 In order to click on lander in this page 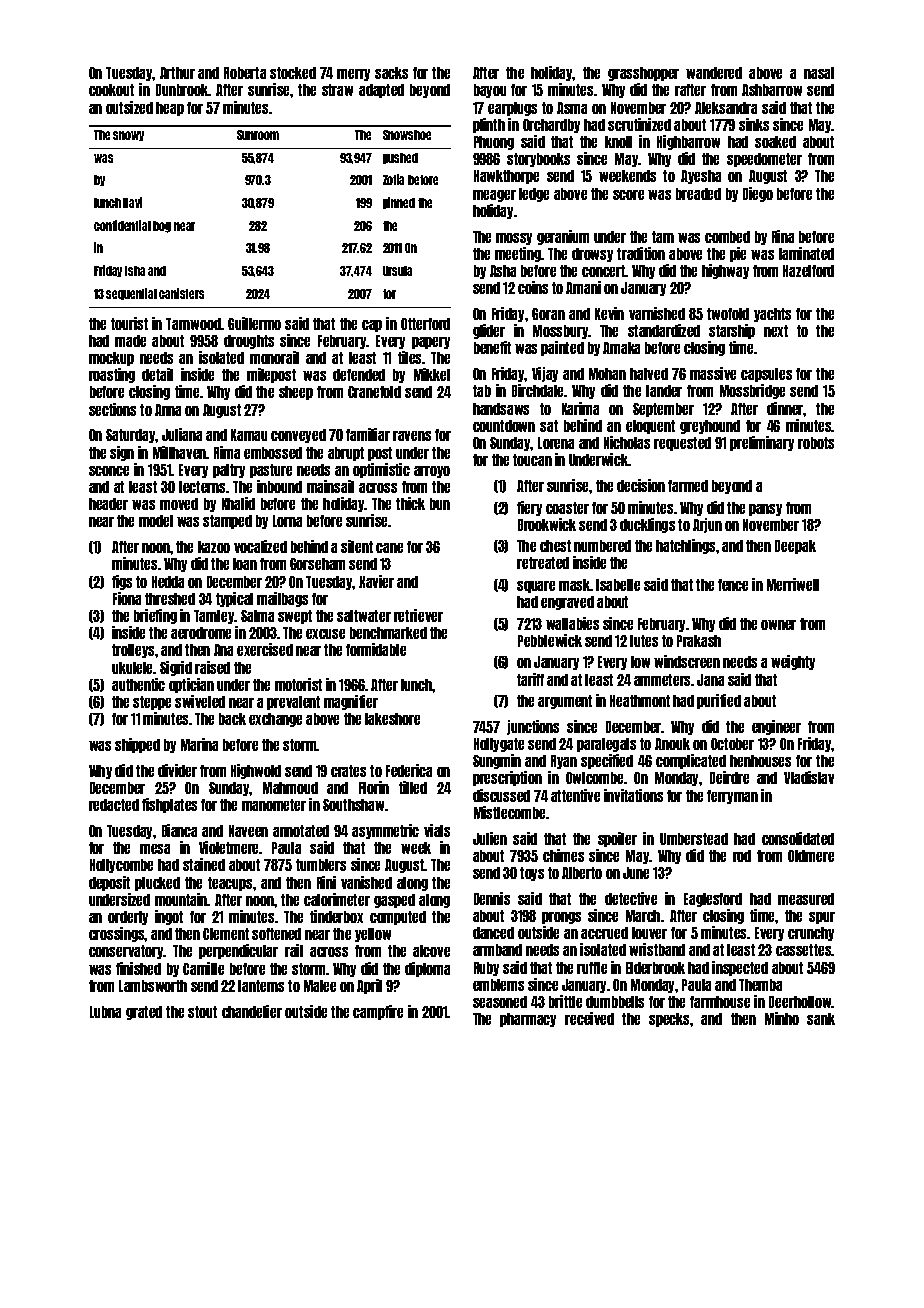, I will do `click(664, 391)`.
